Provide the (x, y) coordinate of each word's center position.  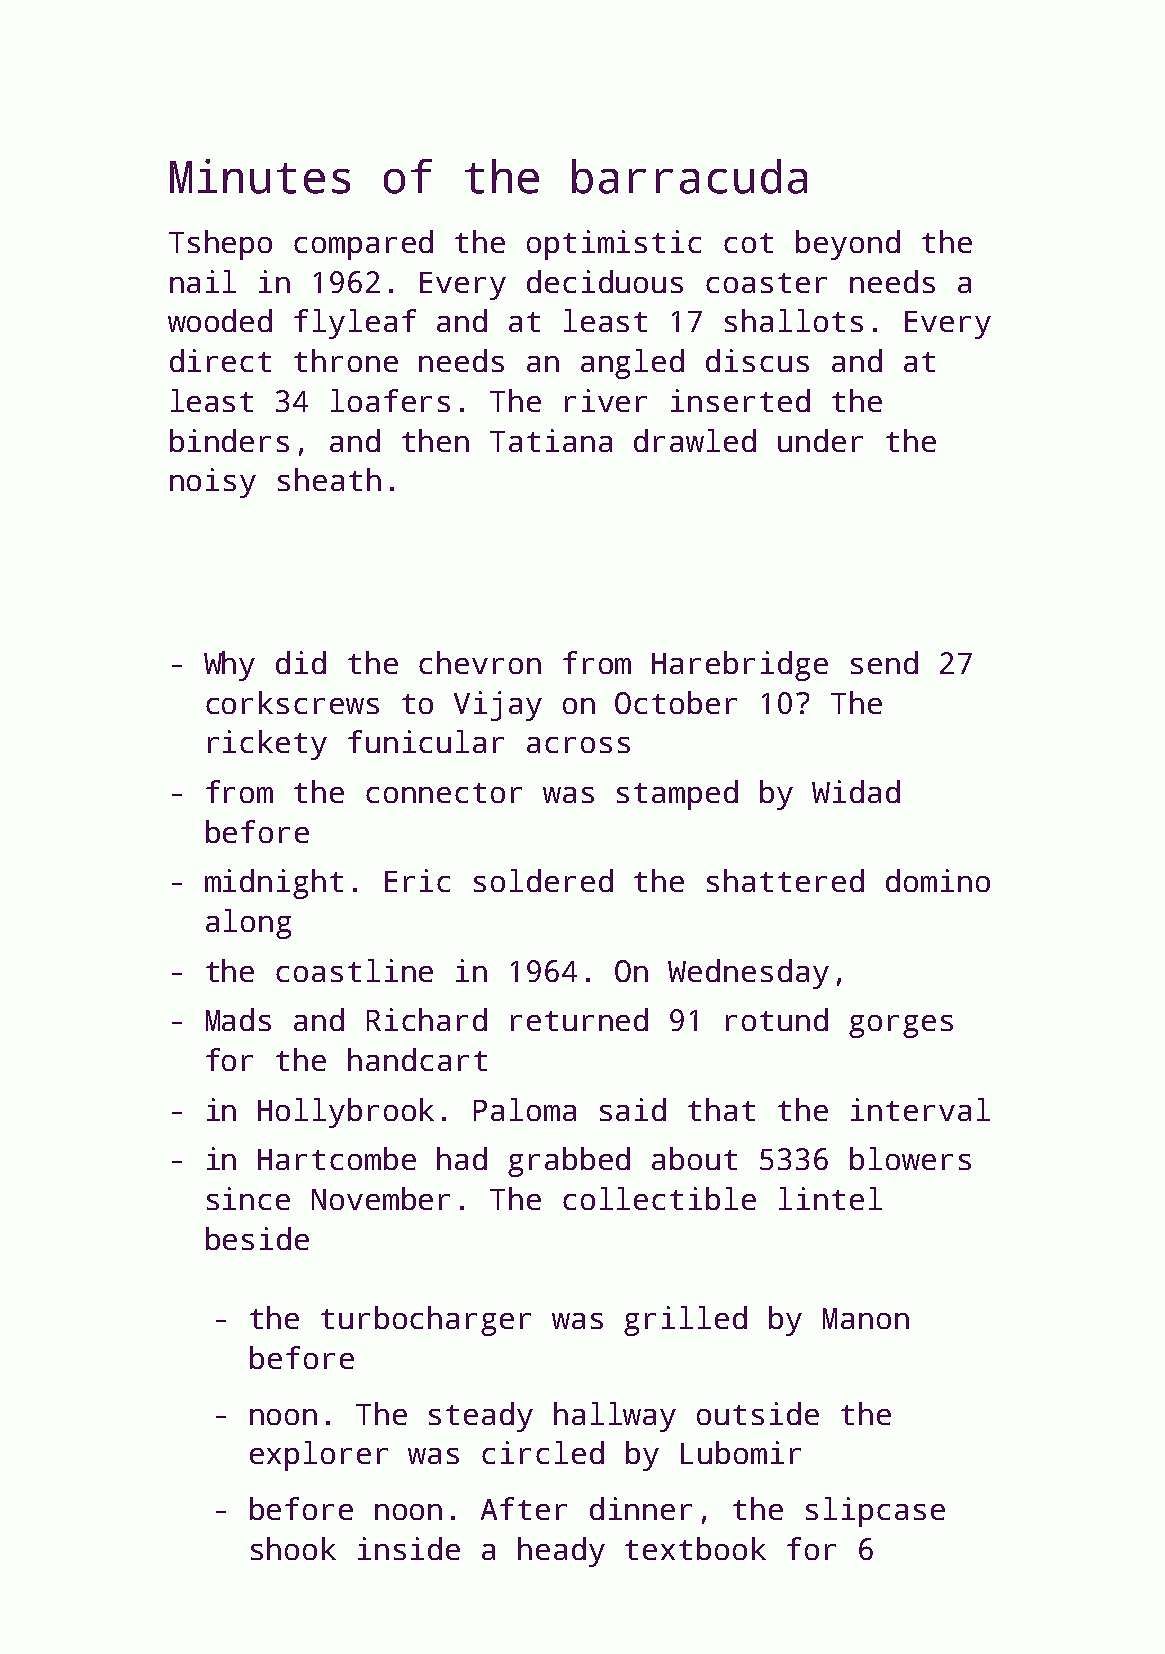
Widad (856, 791)
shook (293, 1548)
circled (543, 1452)
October (676, 702)
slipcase (875, 1512)
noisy (213, 483)
